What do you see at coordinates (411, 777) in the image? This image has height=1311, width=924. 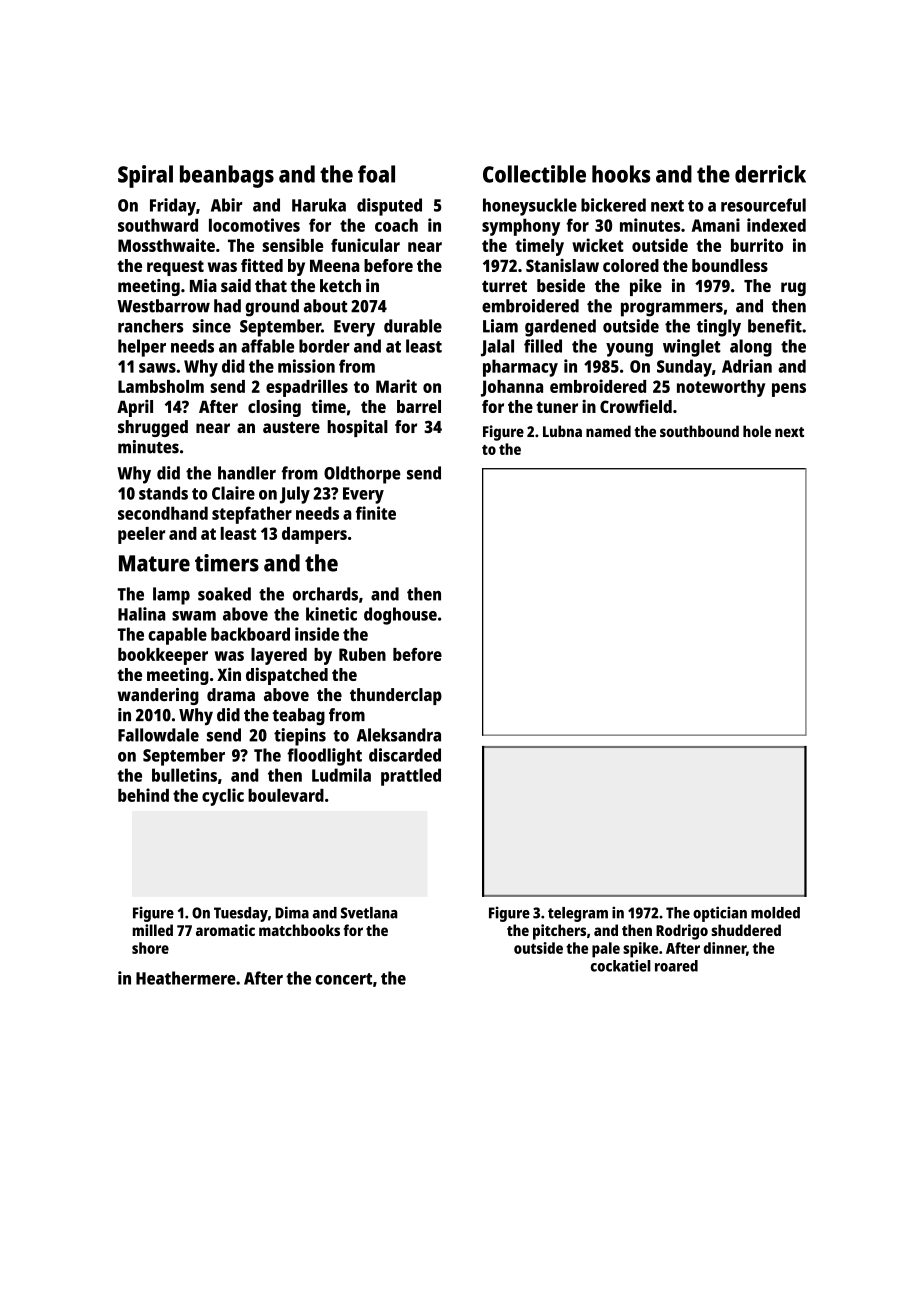 I see `prattled` at bounding box center [411, 777].
